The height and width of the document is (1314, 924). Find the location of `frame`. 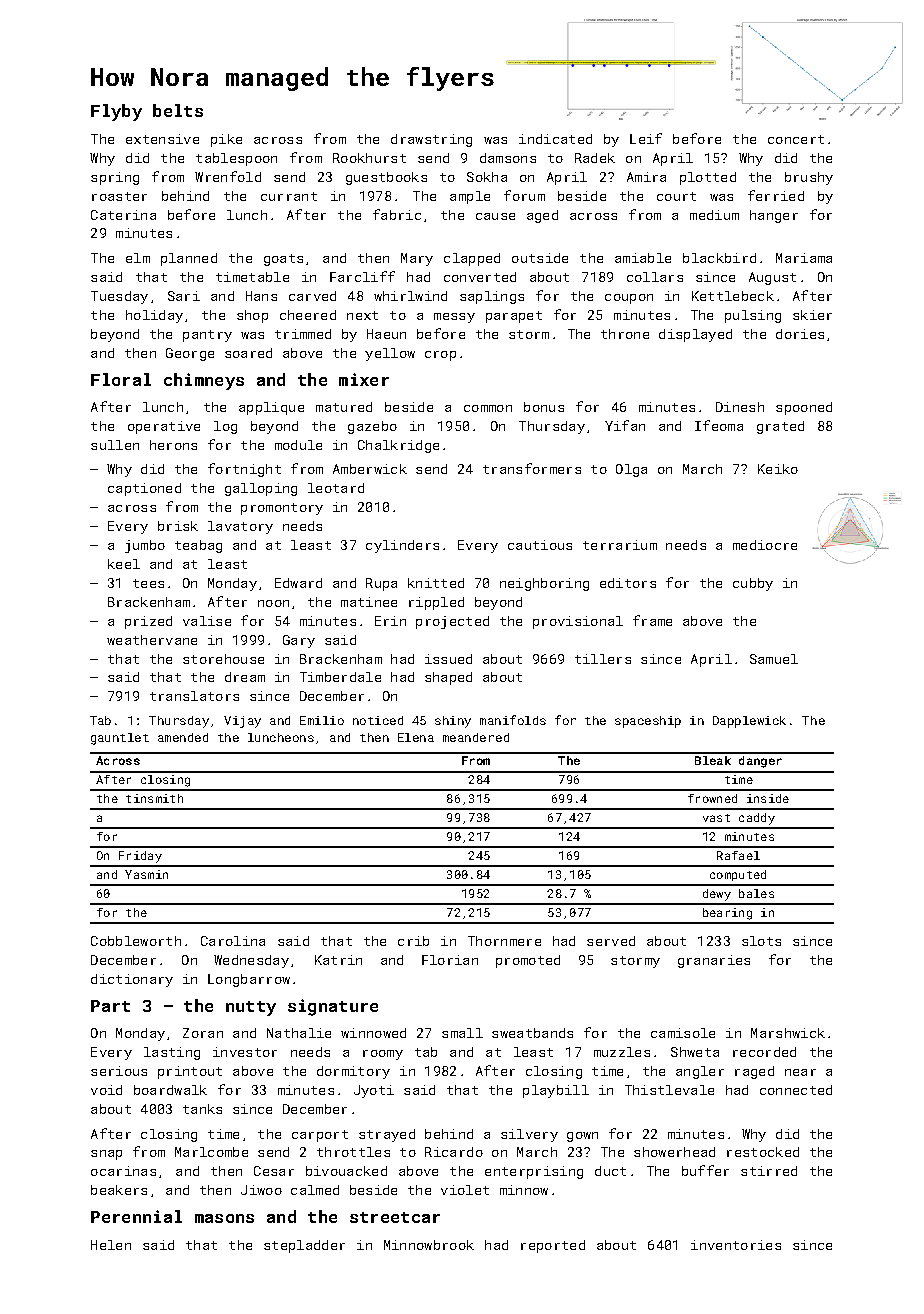

frame is located at coordinates (652, 620).
